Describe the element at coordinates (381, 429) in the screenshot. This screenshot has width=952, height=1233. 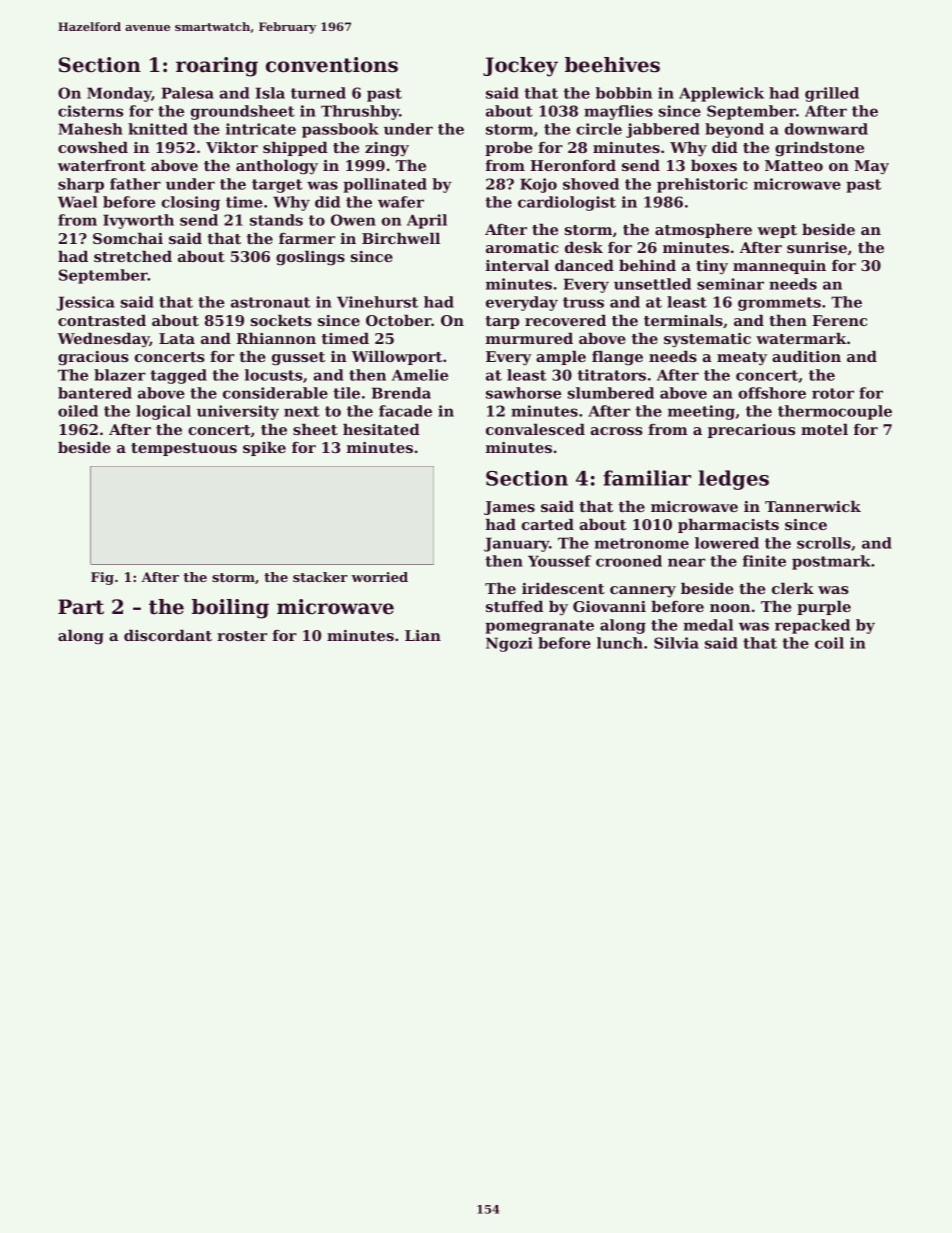
I see `hesitated` at that location.
